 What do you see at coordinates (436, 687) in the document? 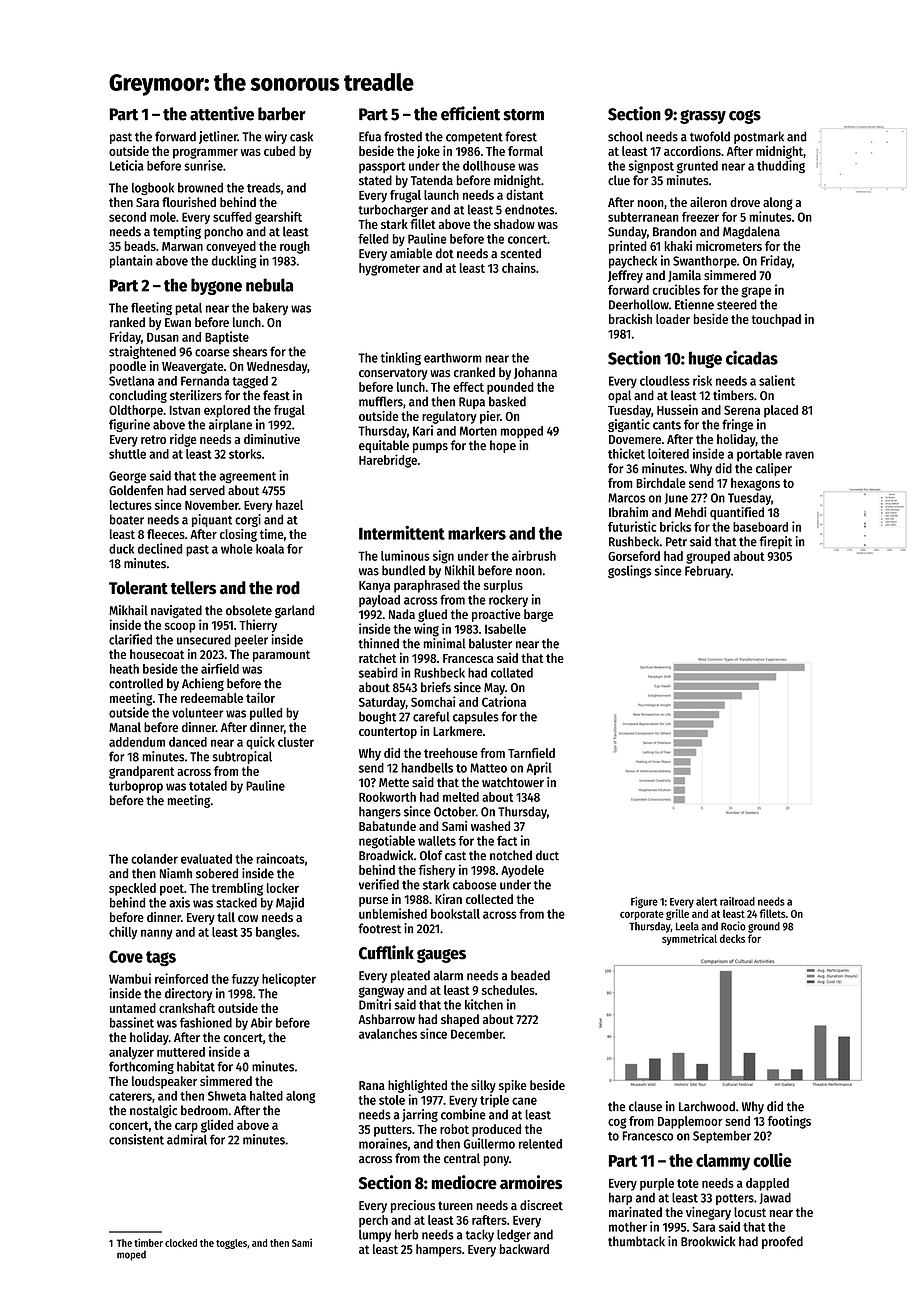
I see `briefs` at bounding box center [436, 687].
